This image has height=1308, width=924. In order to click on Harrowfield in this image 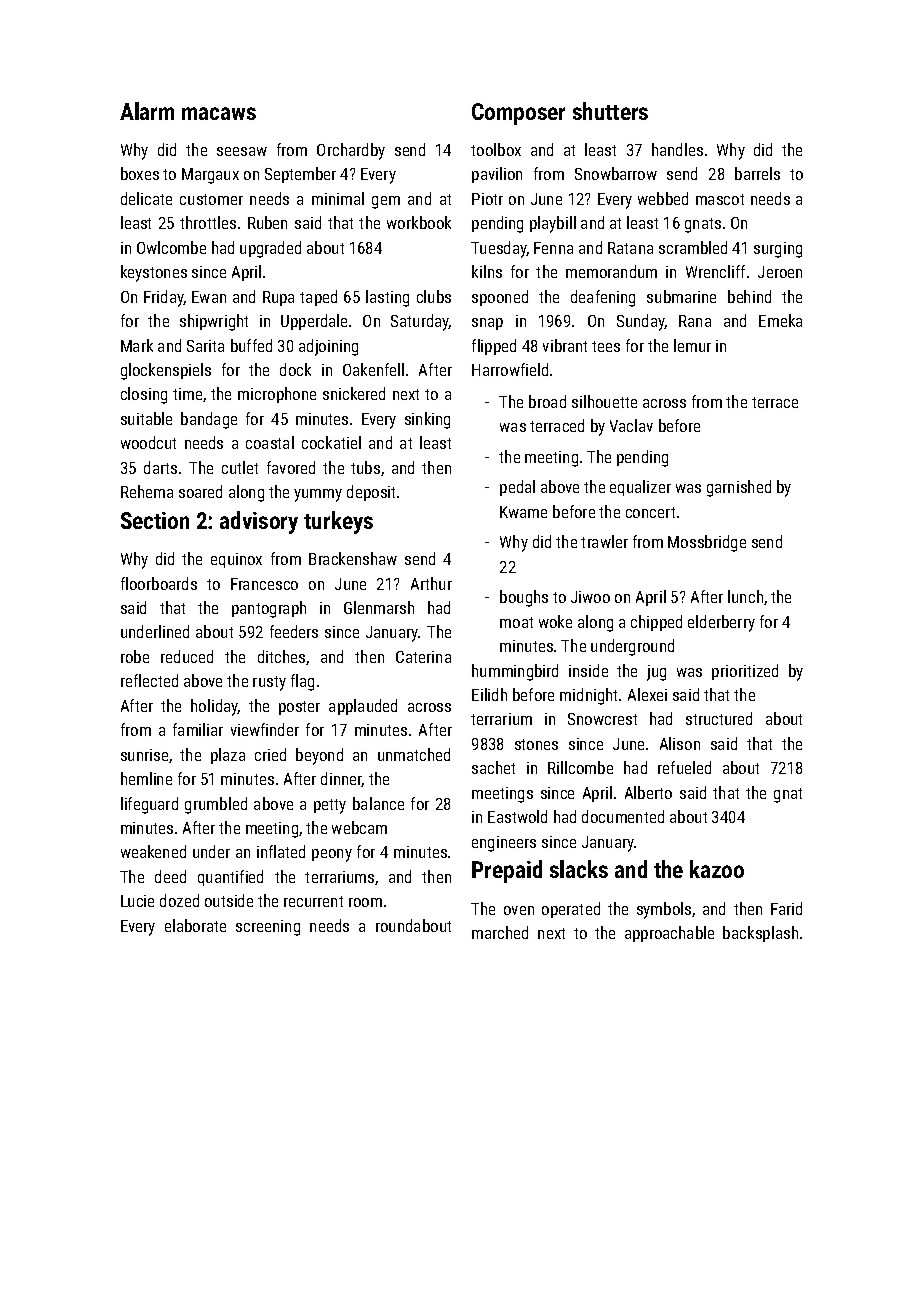, I will do `click(510, 369)`.
